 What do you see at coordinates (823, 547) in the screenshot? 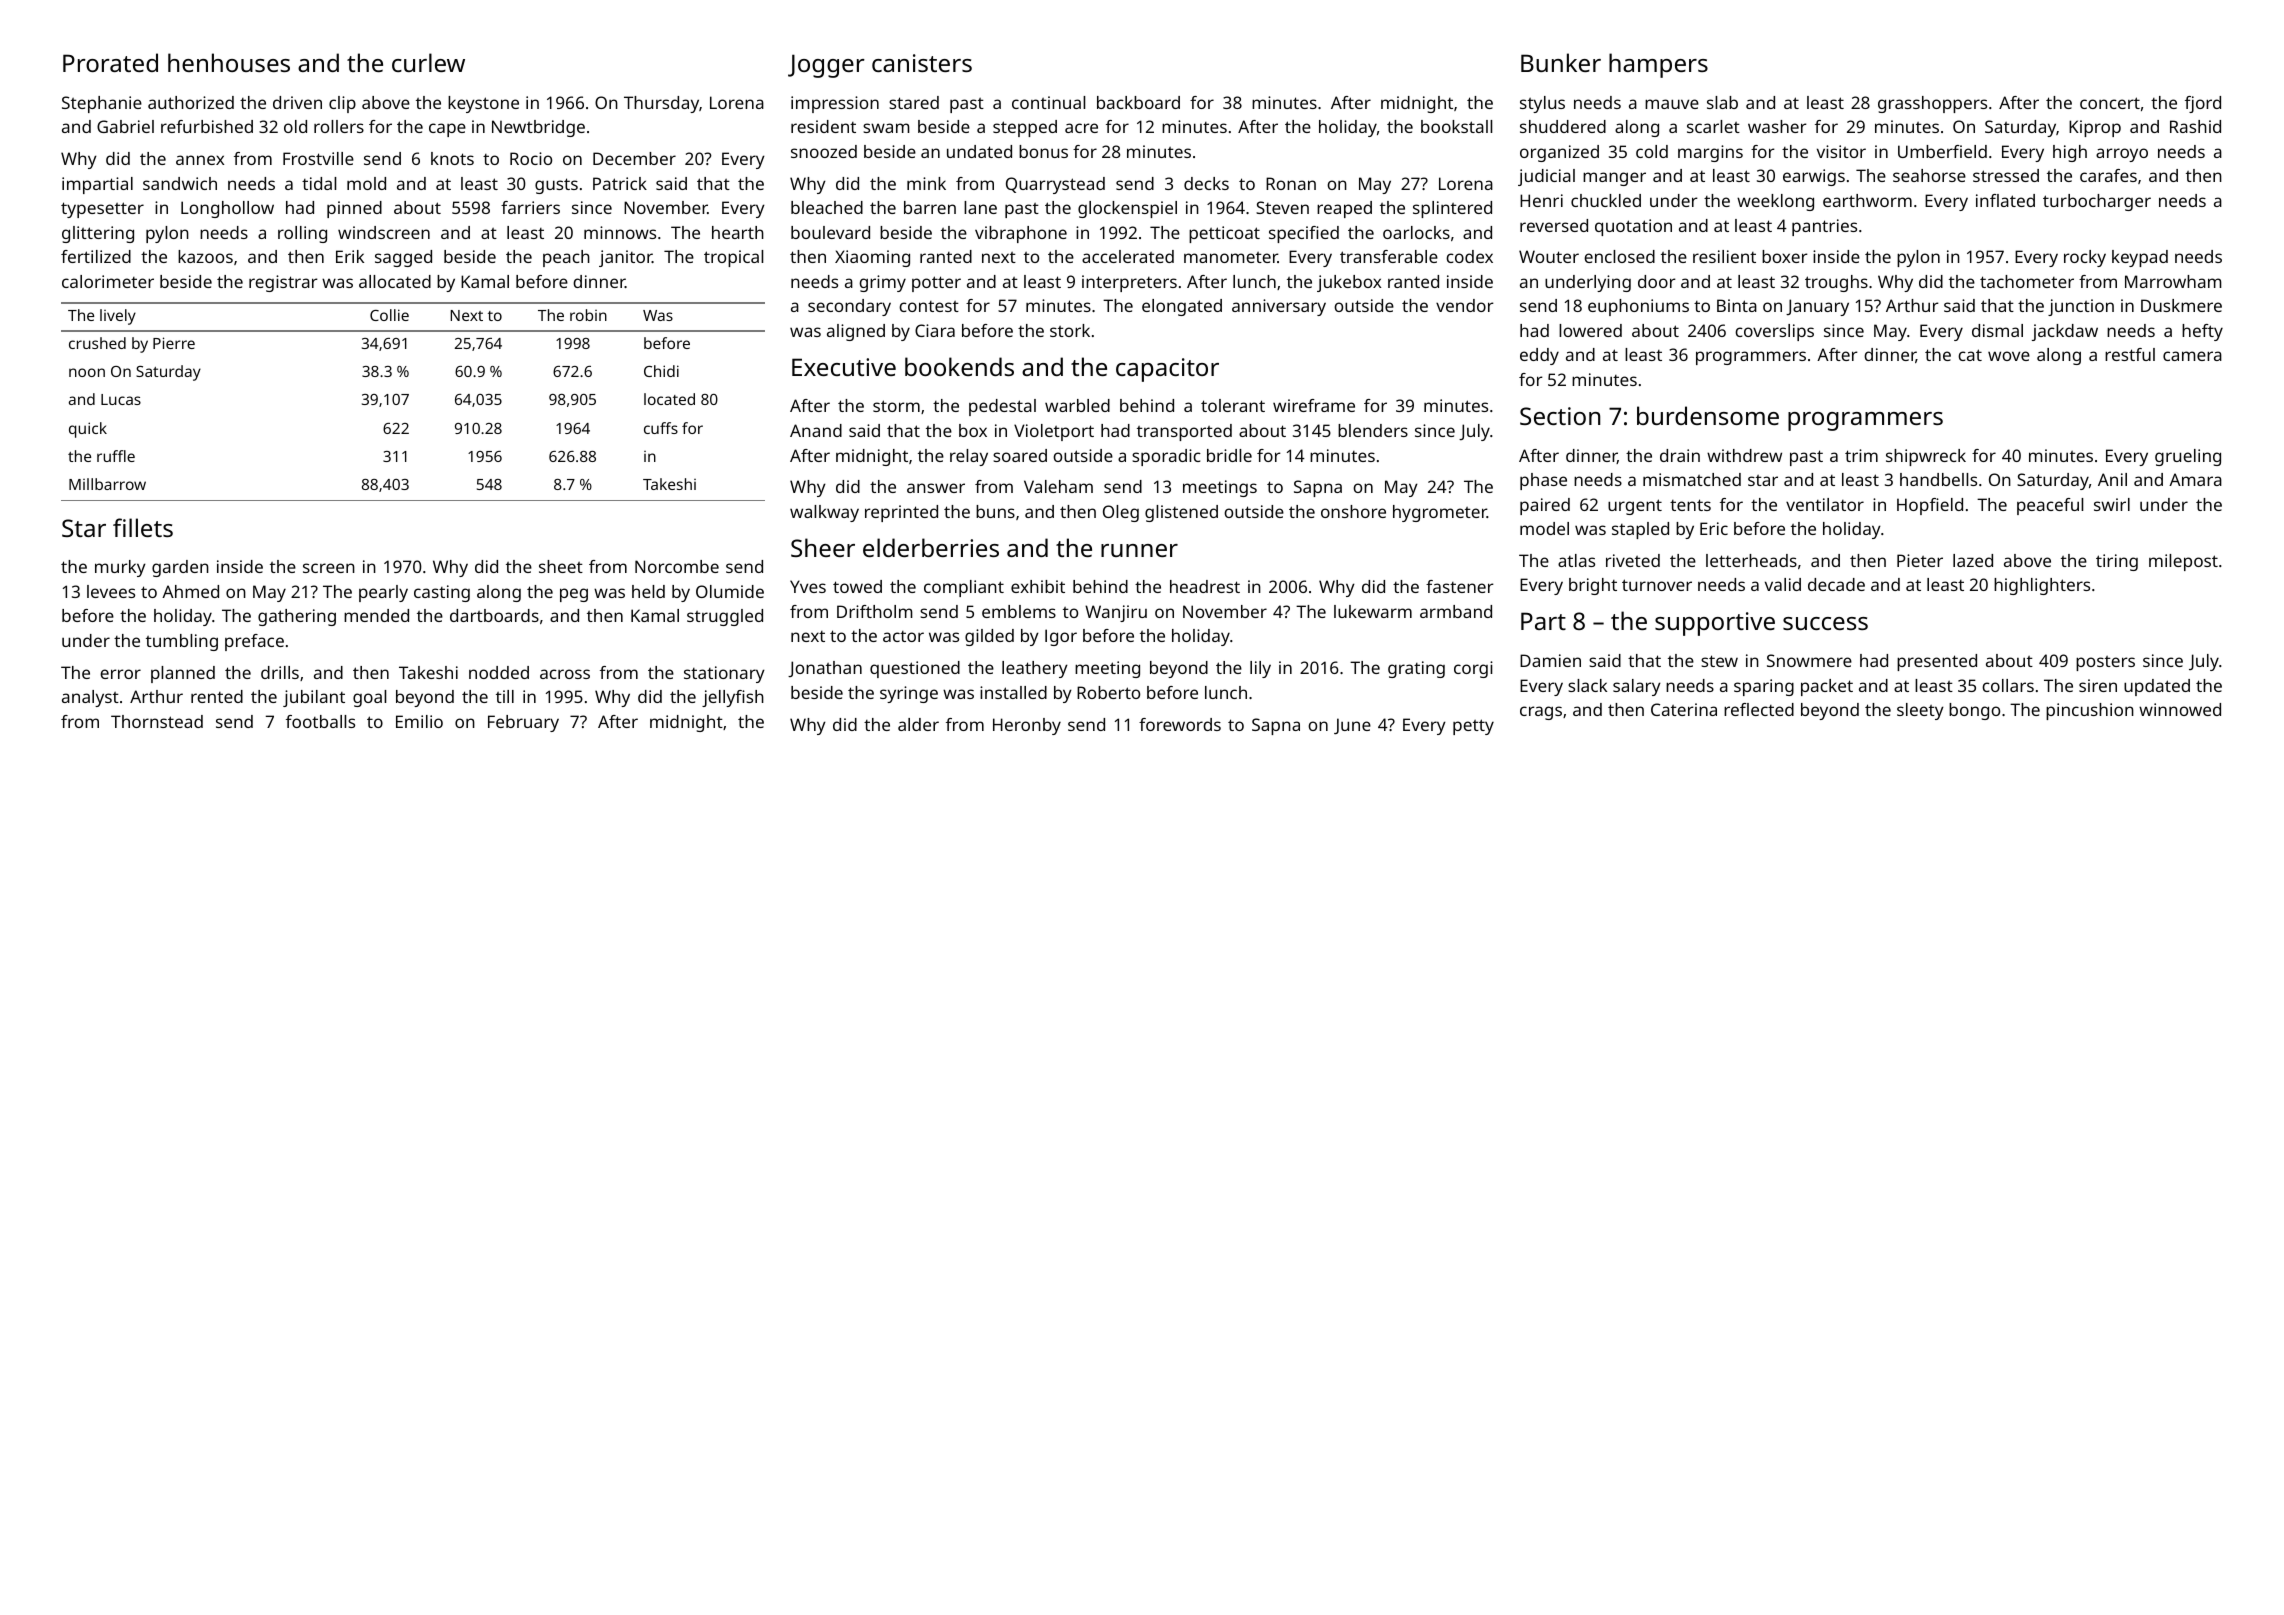
I see `Sheer` at bounding box center [823, 547].
